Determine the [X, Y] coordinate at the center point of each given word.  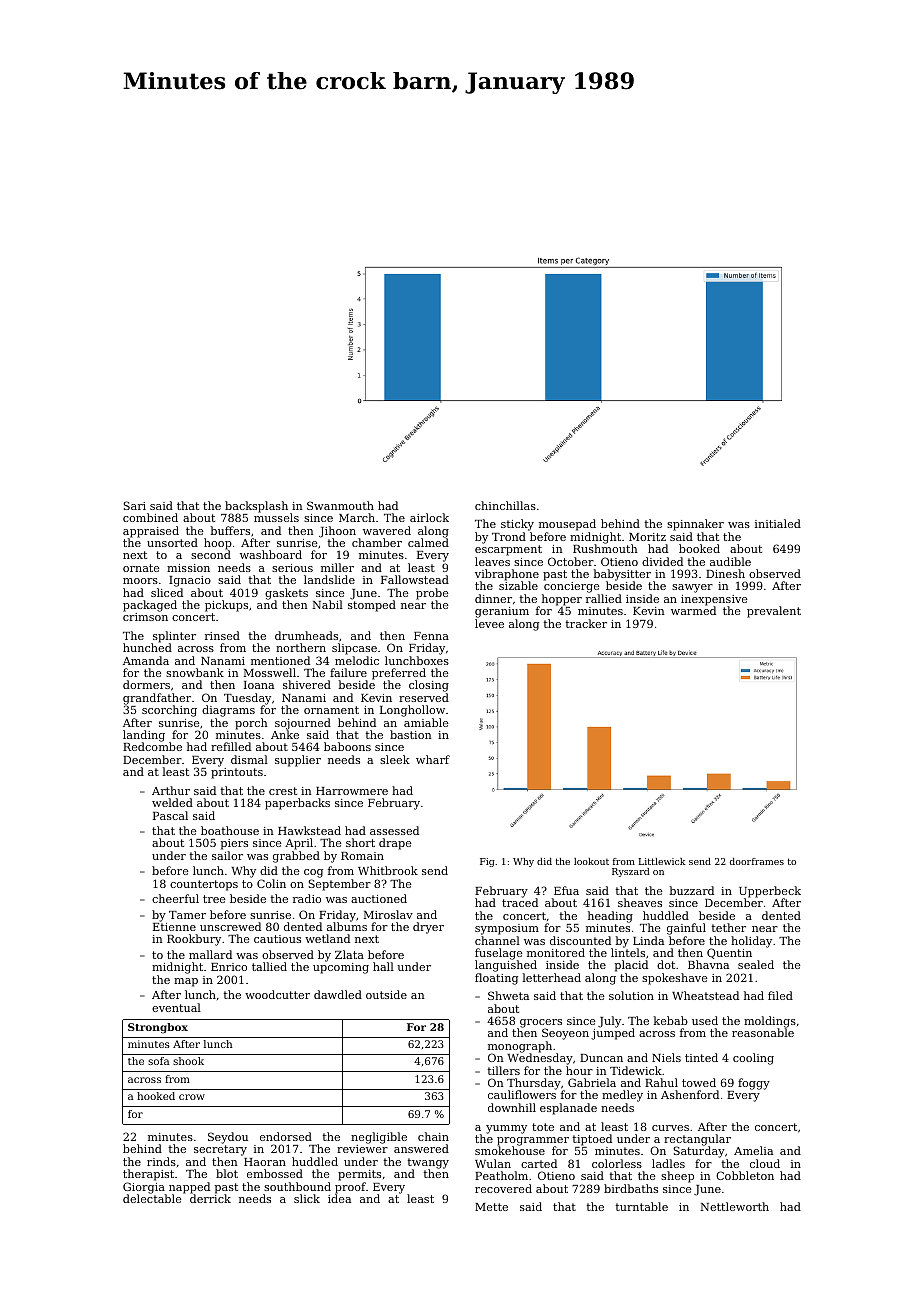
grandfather [157, 699]
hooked [156, 1096]
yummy [506, 1129]
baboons [347, 746]
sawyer [692, 588]
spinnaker [695, 525]
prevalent [774, 612]
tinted [701, 1057]
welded [172, 802]
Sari [135, 505]
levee [489, 623]
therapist [148, 1175]
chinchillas [505, 505]
